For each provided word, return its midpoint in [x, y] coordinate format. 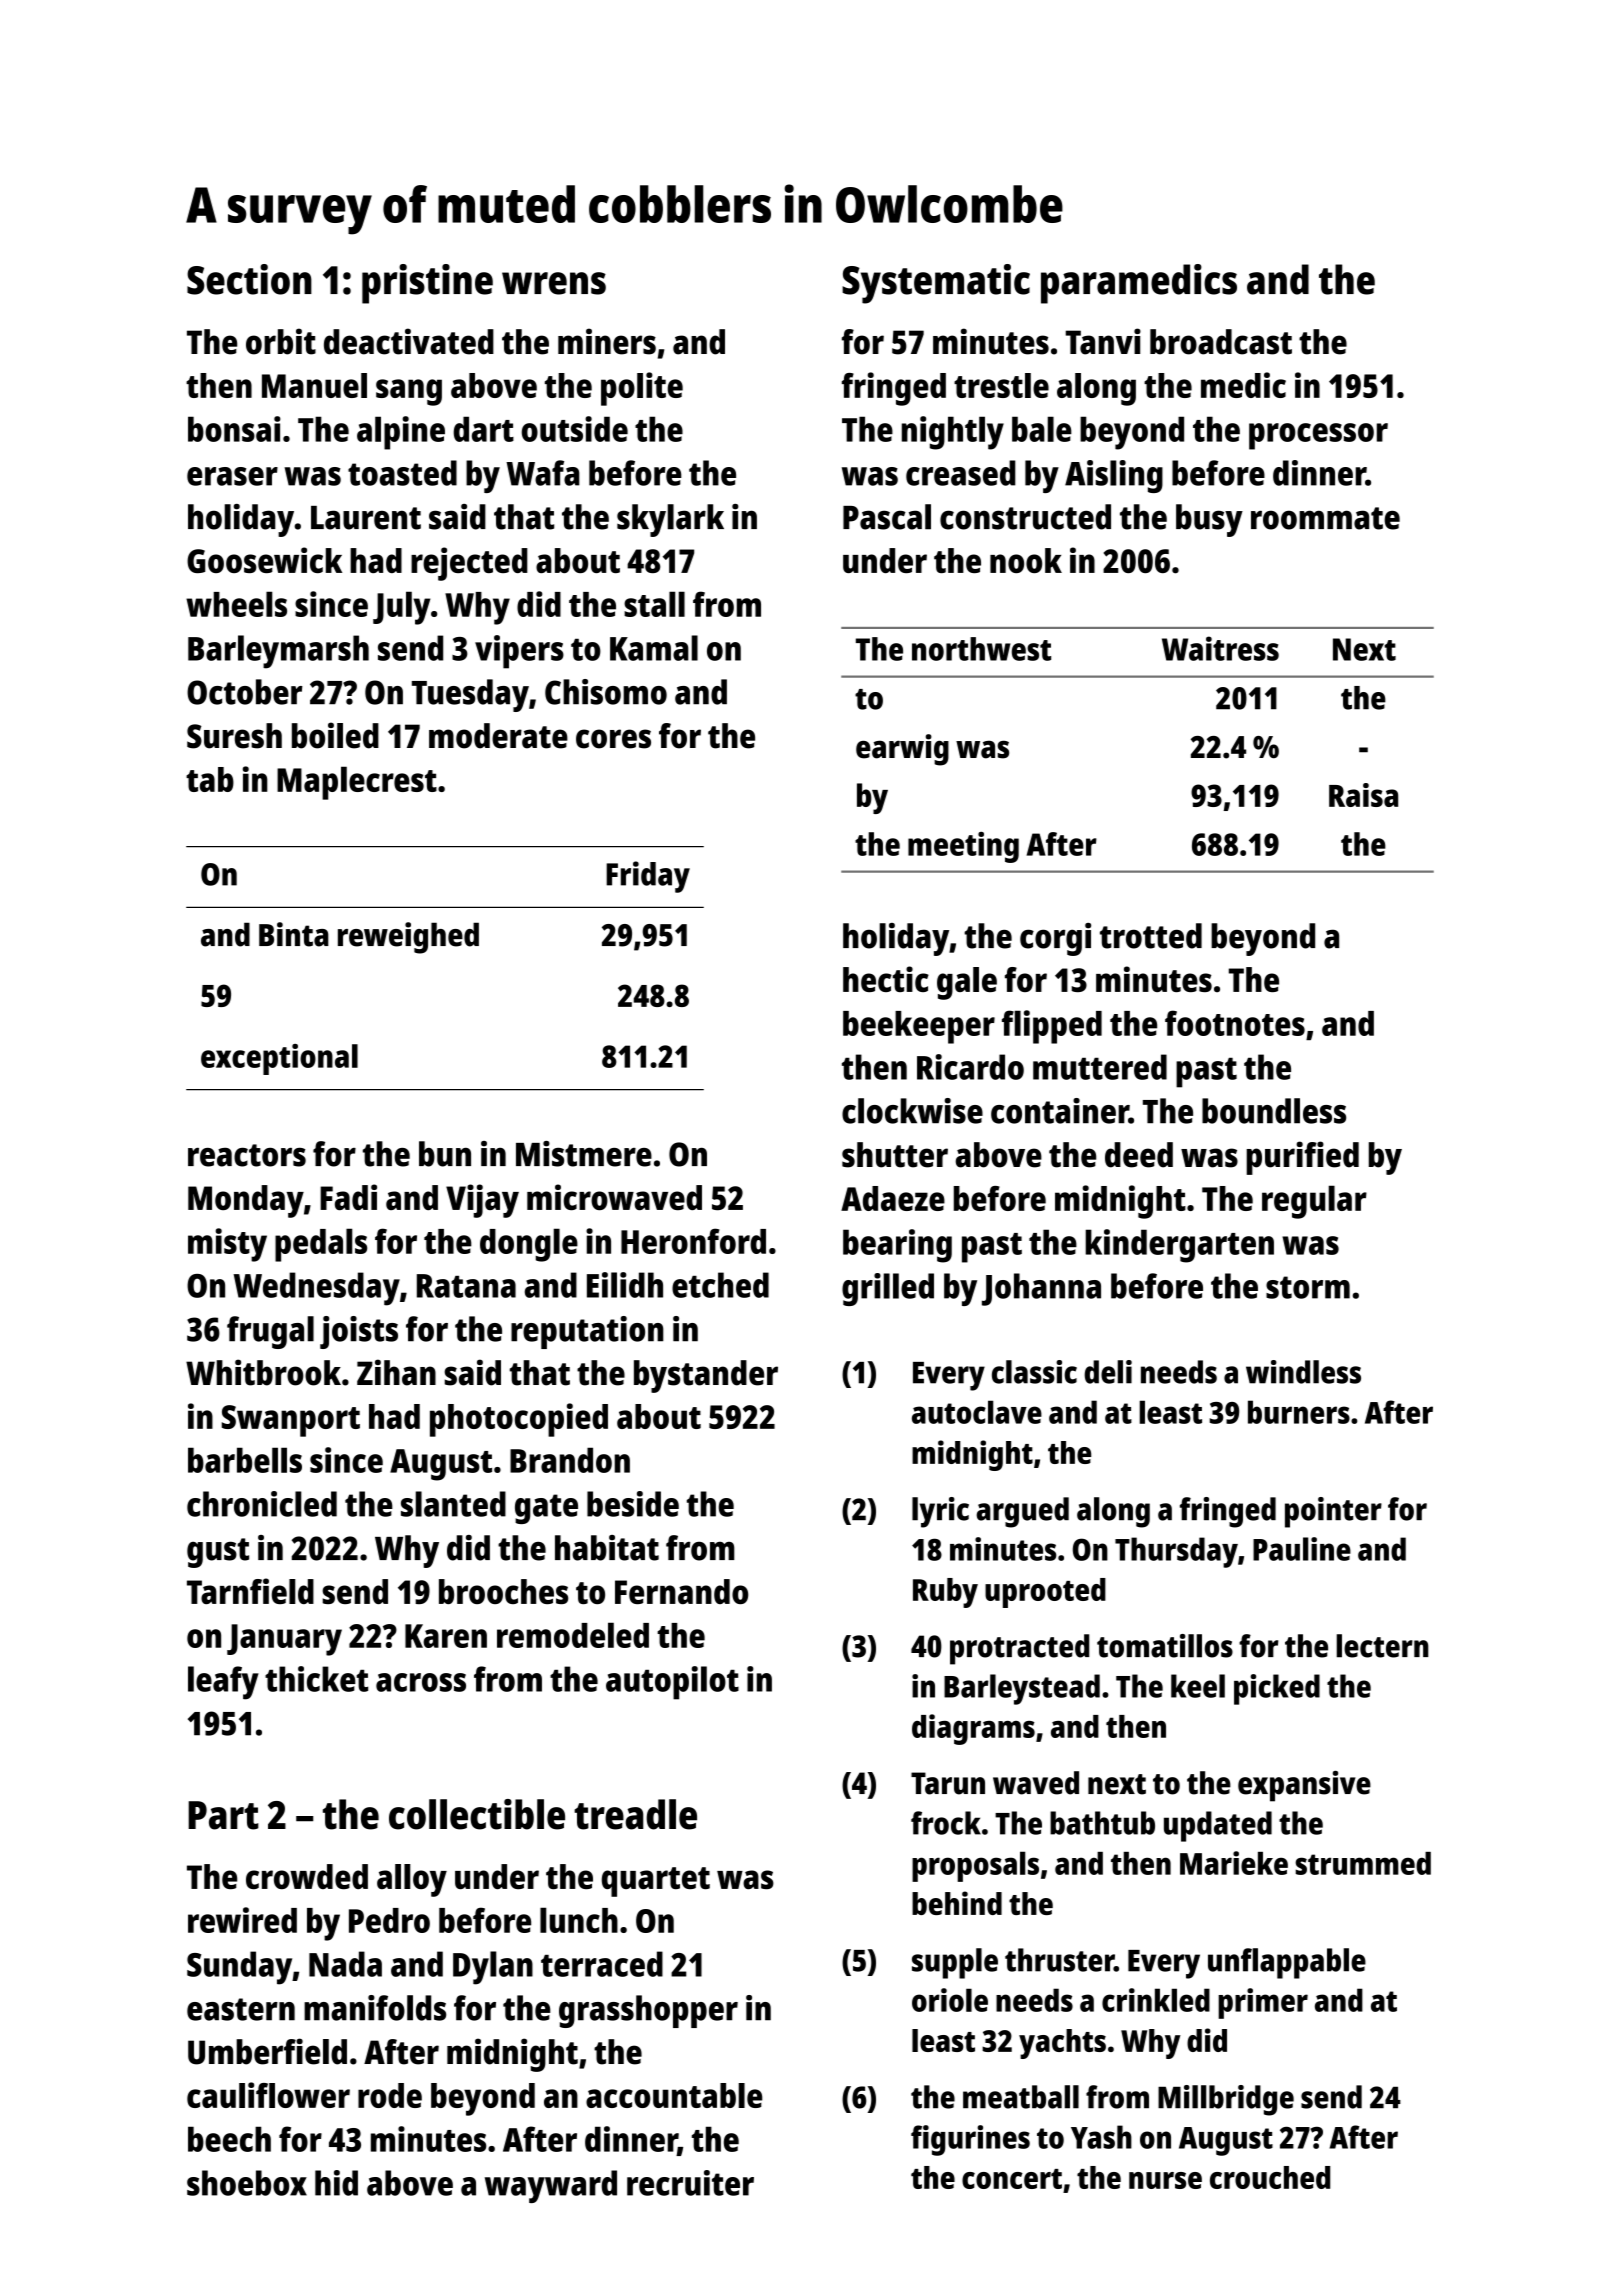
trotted [1151, 936]
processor [1318, 436]
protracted [1019, 1649]
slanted [453, 1504]
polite [642, 389]
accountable [674, 2095]
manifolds [375, 2008]
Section [249, 279]
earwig [902, 750]
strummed [1363, 1863]
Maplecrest [357, 783]
